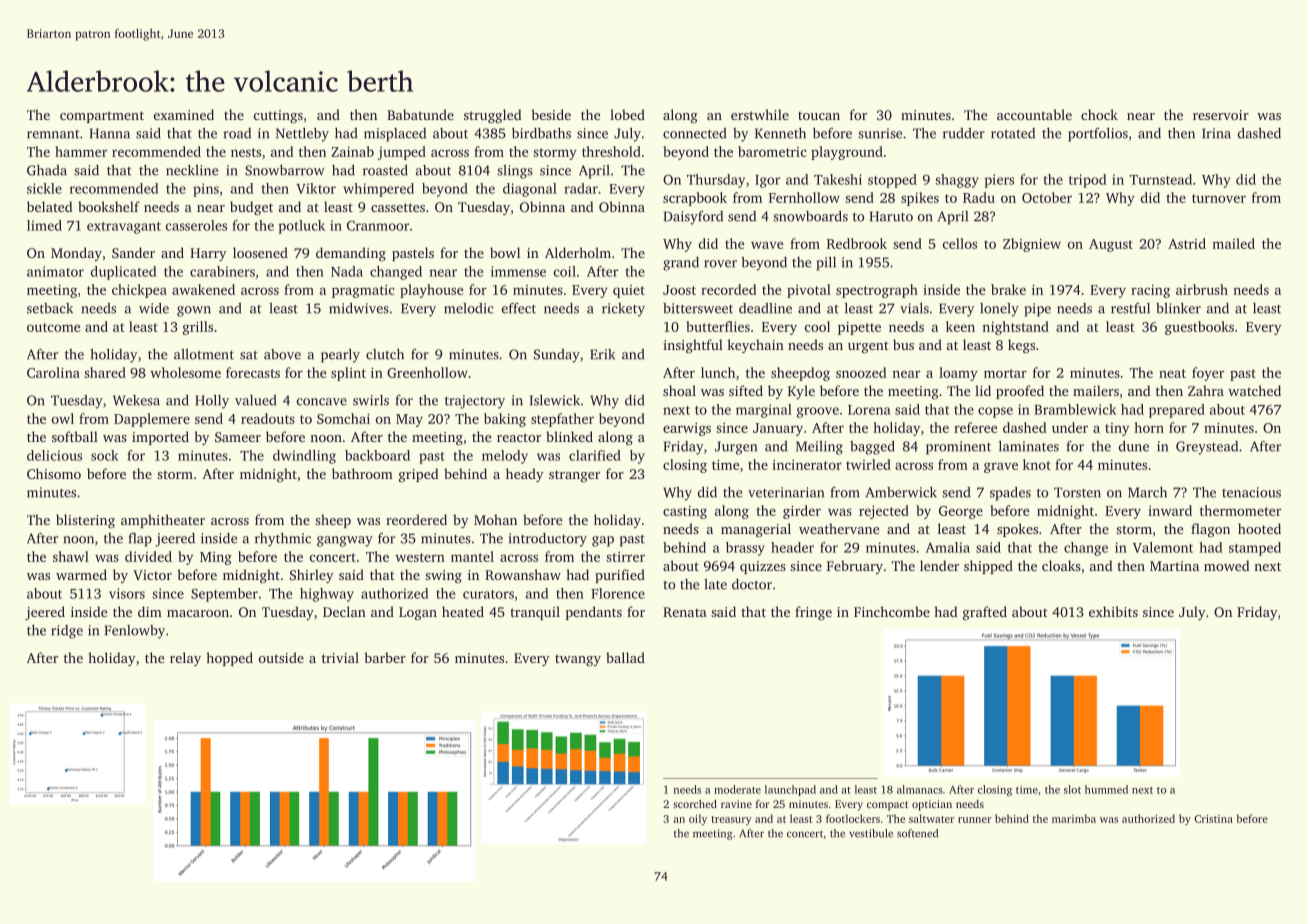 The height and width of the document is (924, 1308). What do you see at coordinates (578, 660) in the document?
I see `twangy` at bounding box center [578, 660].
